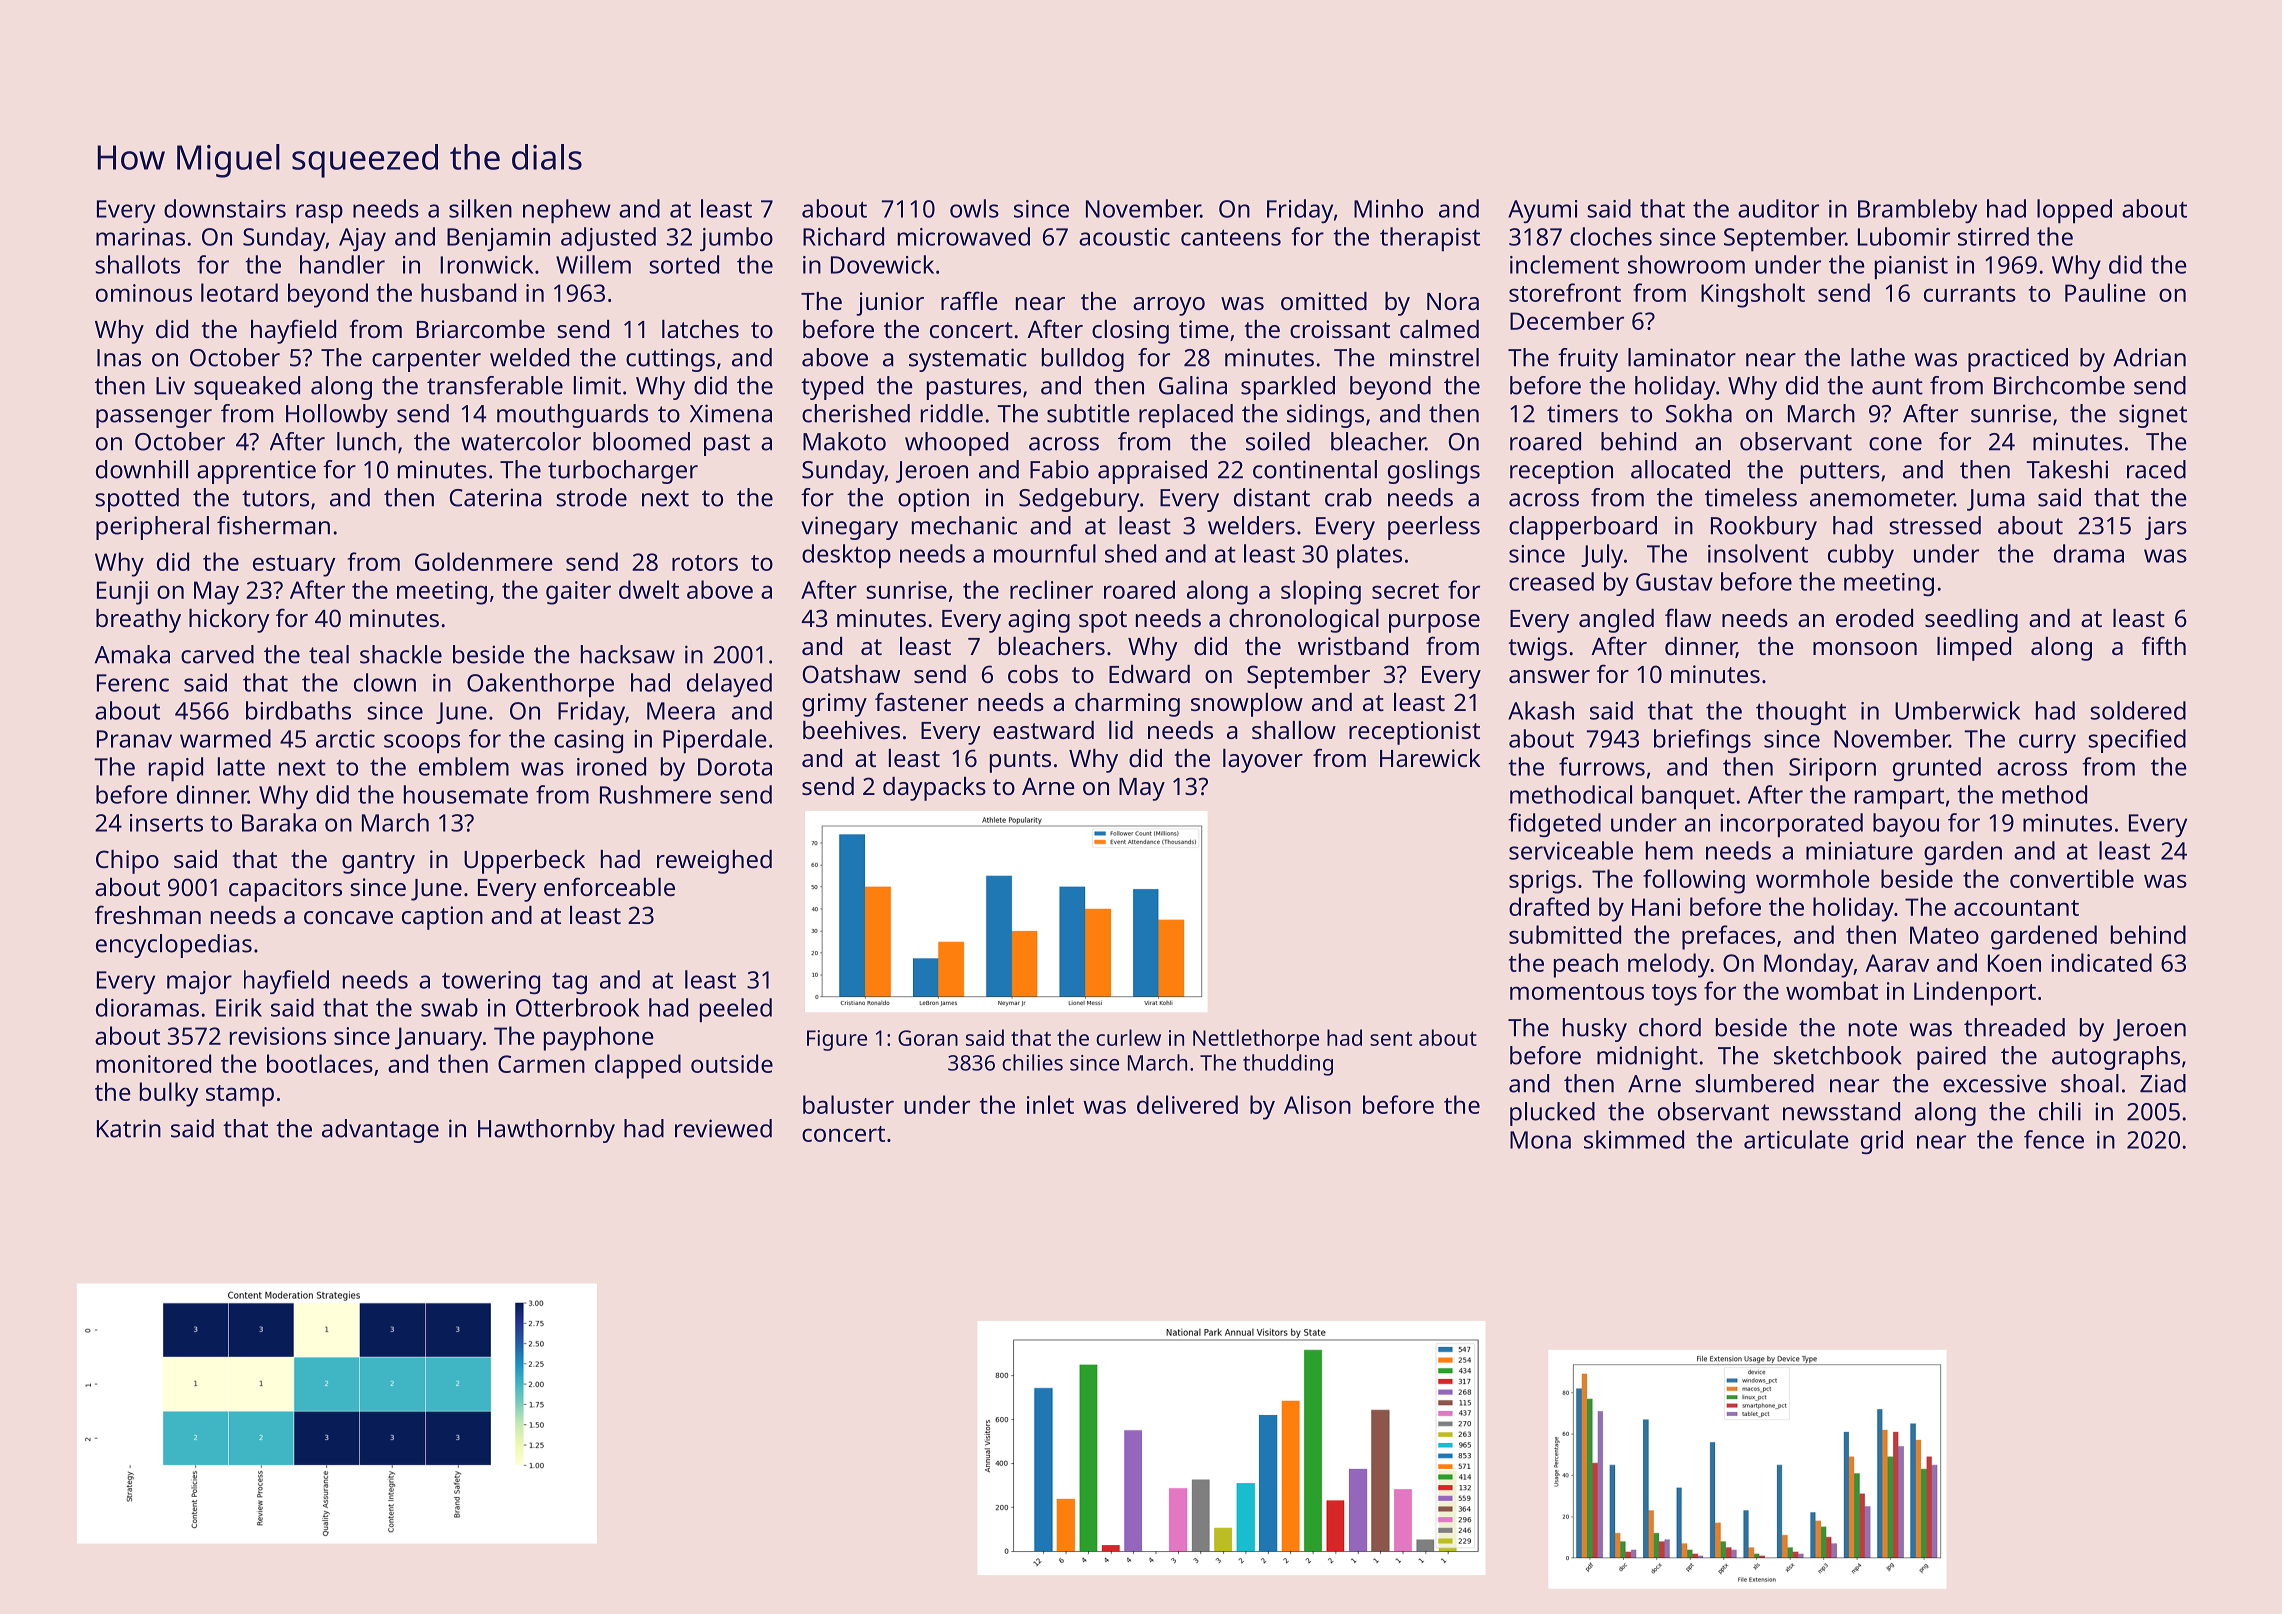 This screenshot has width=2282, height=1614. I want to click on advantage, so click(380, 1131).
